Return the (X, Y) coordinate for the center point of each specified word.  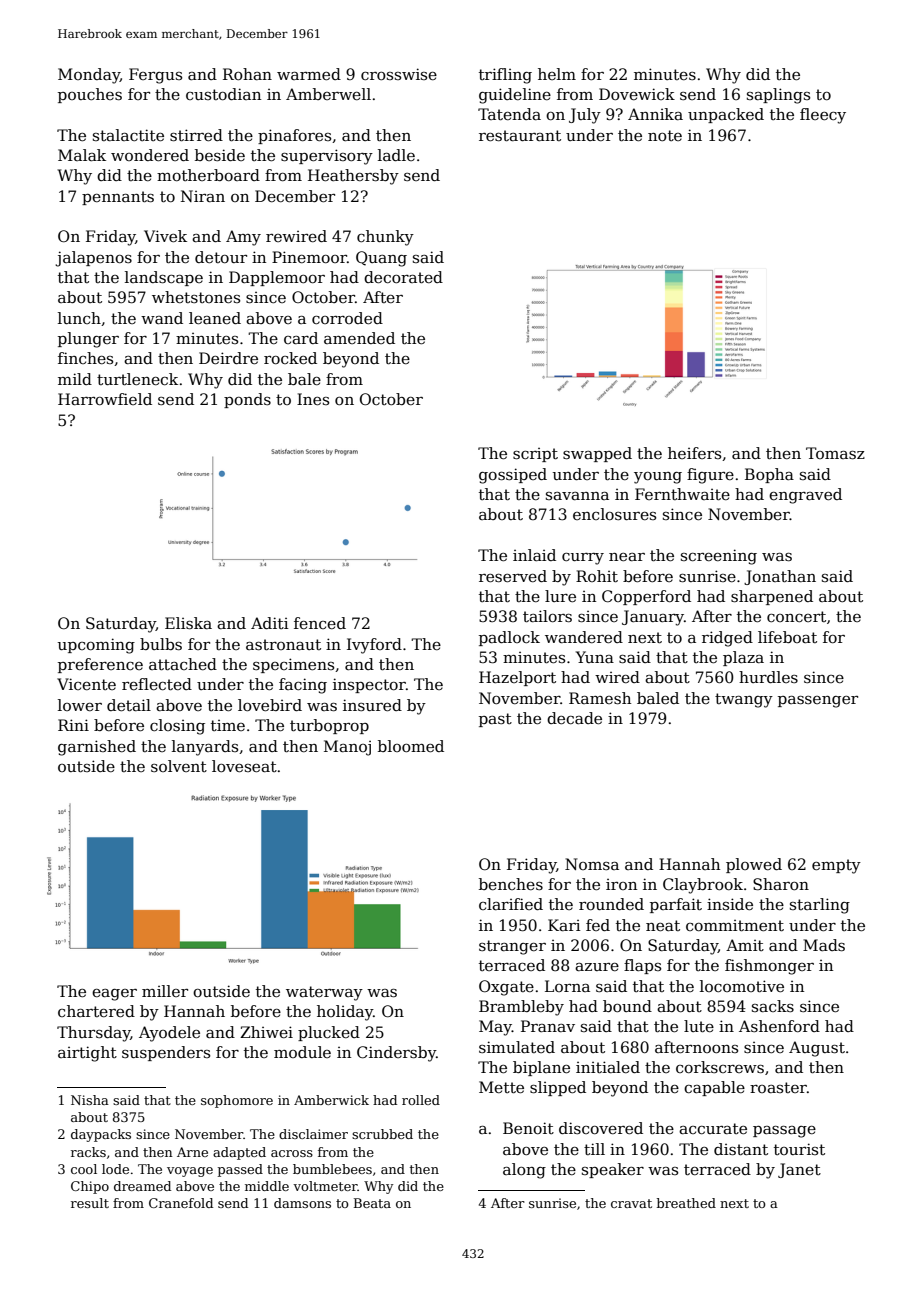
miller (165, 991)
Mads (824, 945)
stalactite (128, 135)
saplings (778, 96)
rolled (421, 1100)
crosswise (399, 74)
